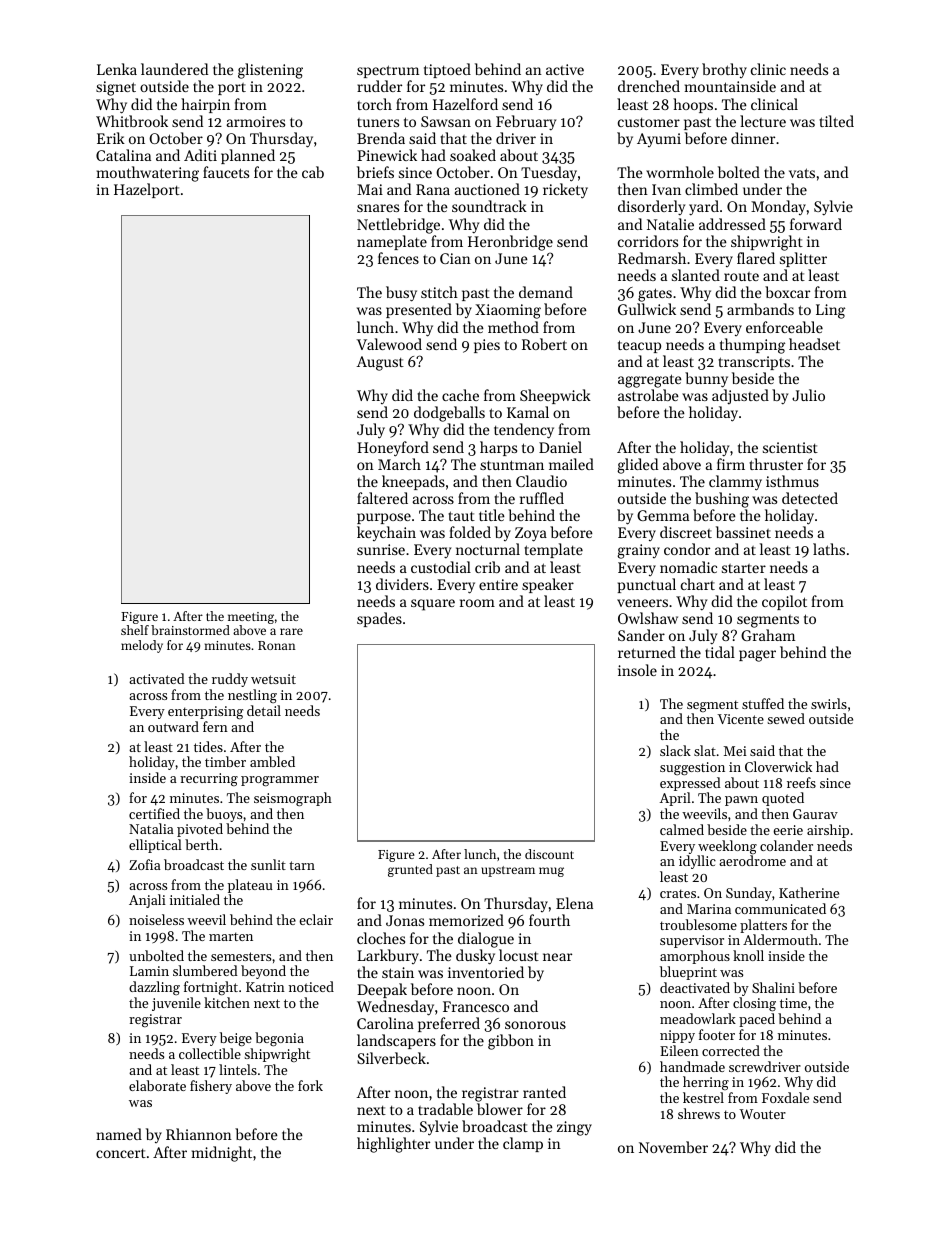  What do you see at coordinates (709, 909) in the screenshot?
I see `Marina` at bounding box center [709, 909].
